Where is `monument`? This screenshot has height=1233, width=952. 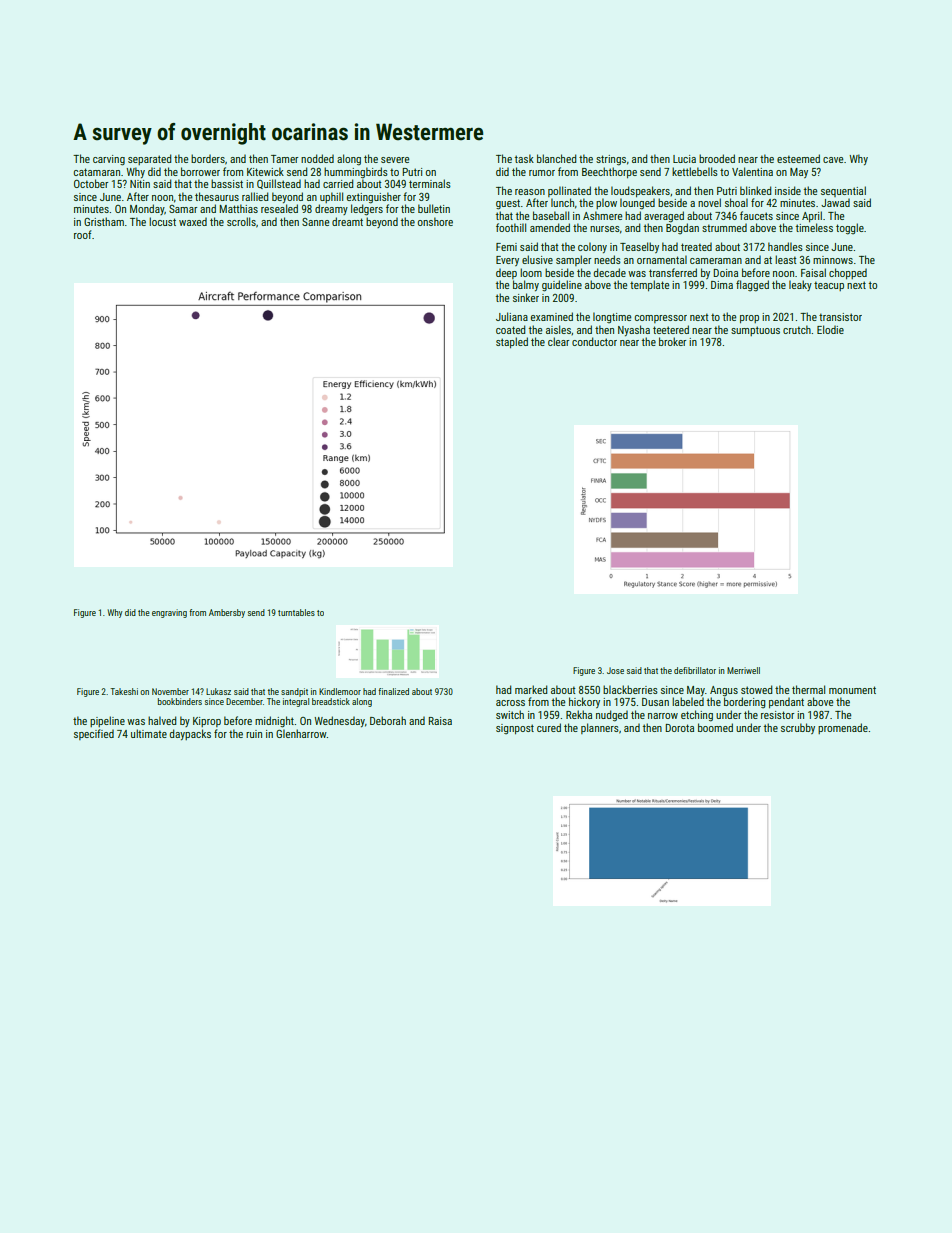
monument is located at coordinates (852, 690).
